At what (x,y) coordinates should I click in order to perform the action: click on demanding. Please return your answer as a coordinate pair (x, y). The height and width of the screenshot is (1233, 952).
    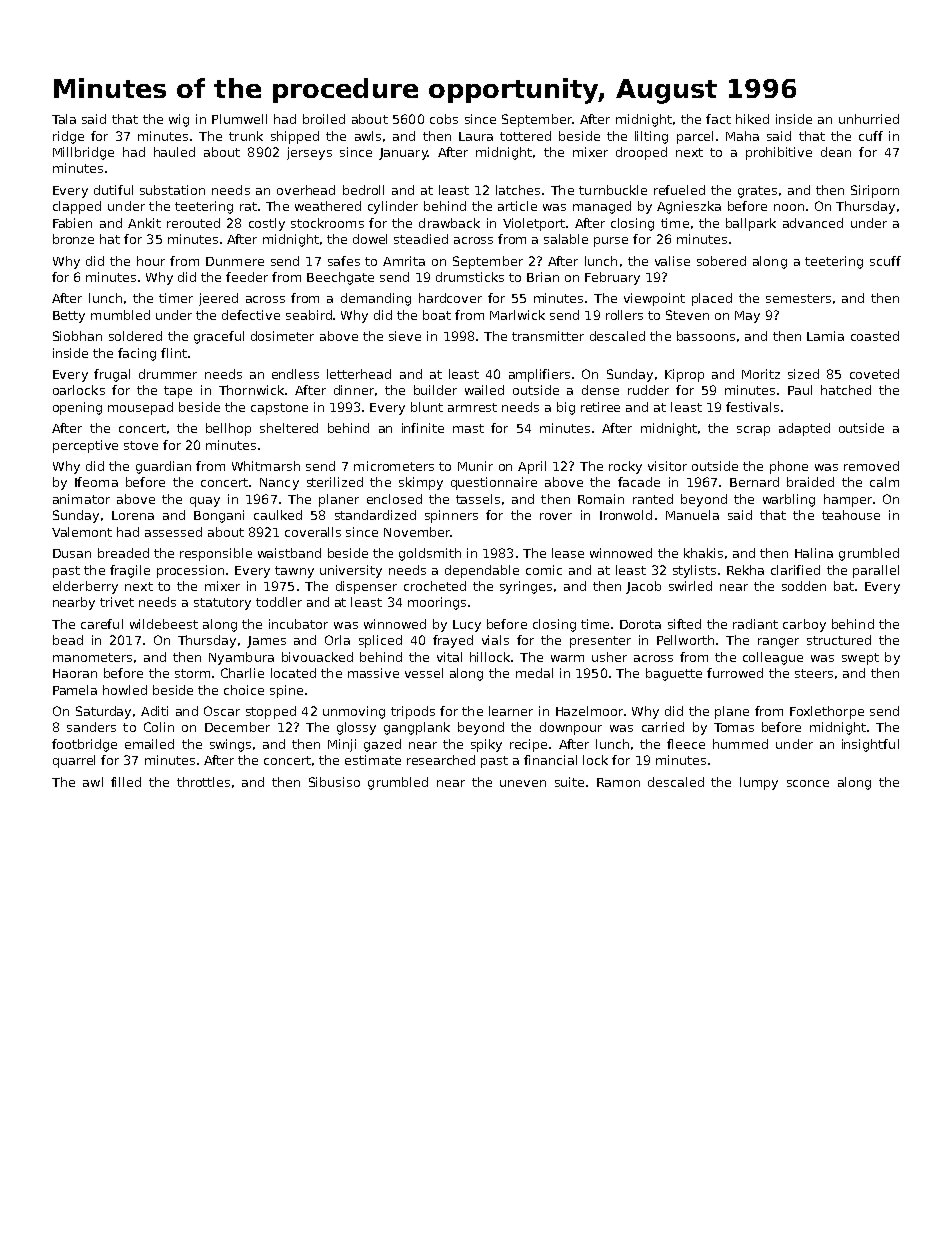
    Looking at the image, I should click on (376, 299).
